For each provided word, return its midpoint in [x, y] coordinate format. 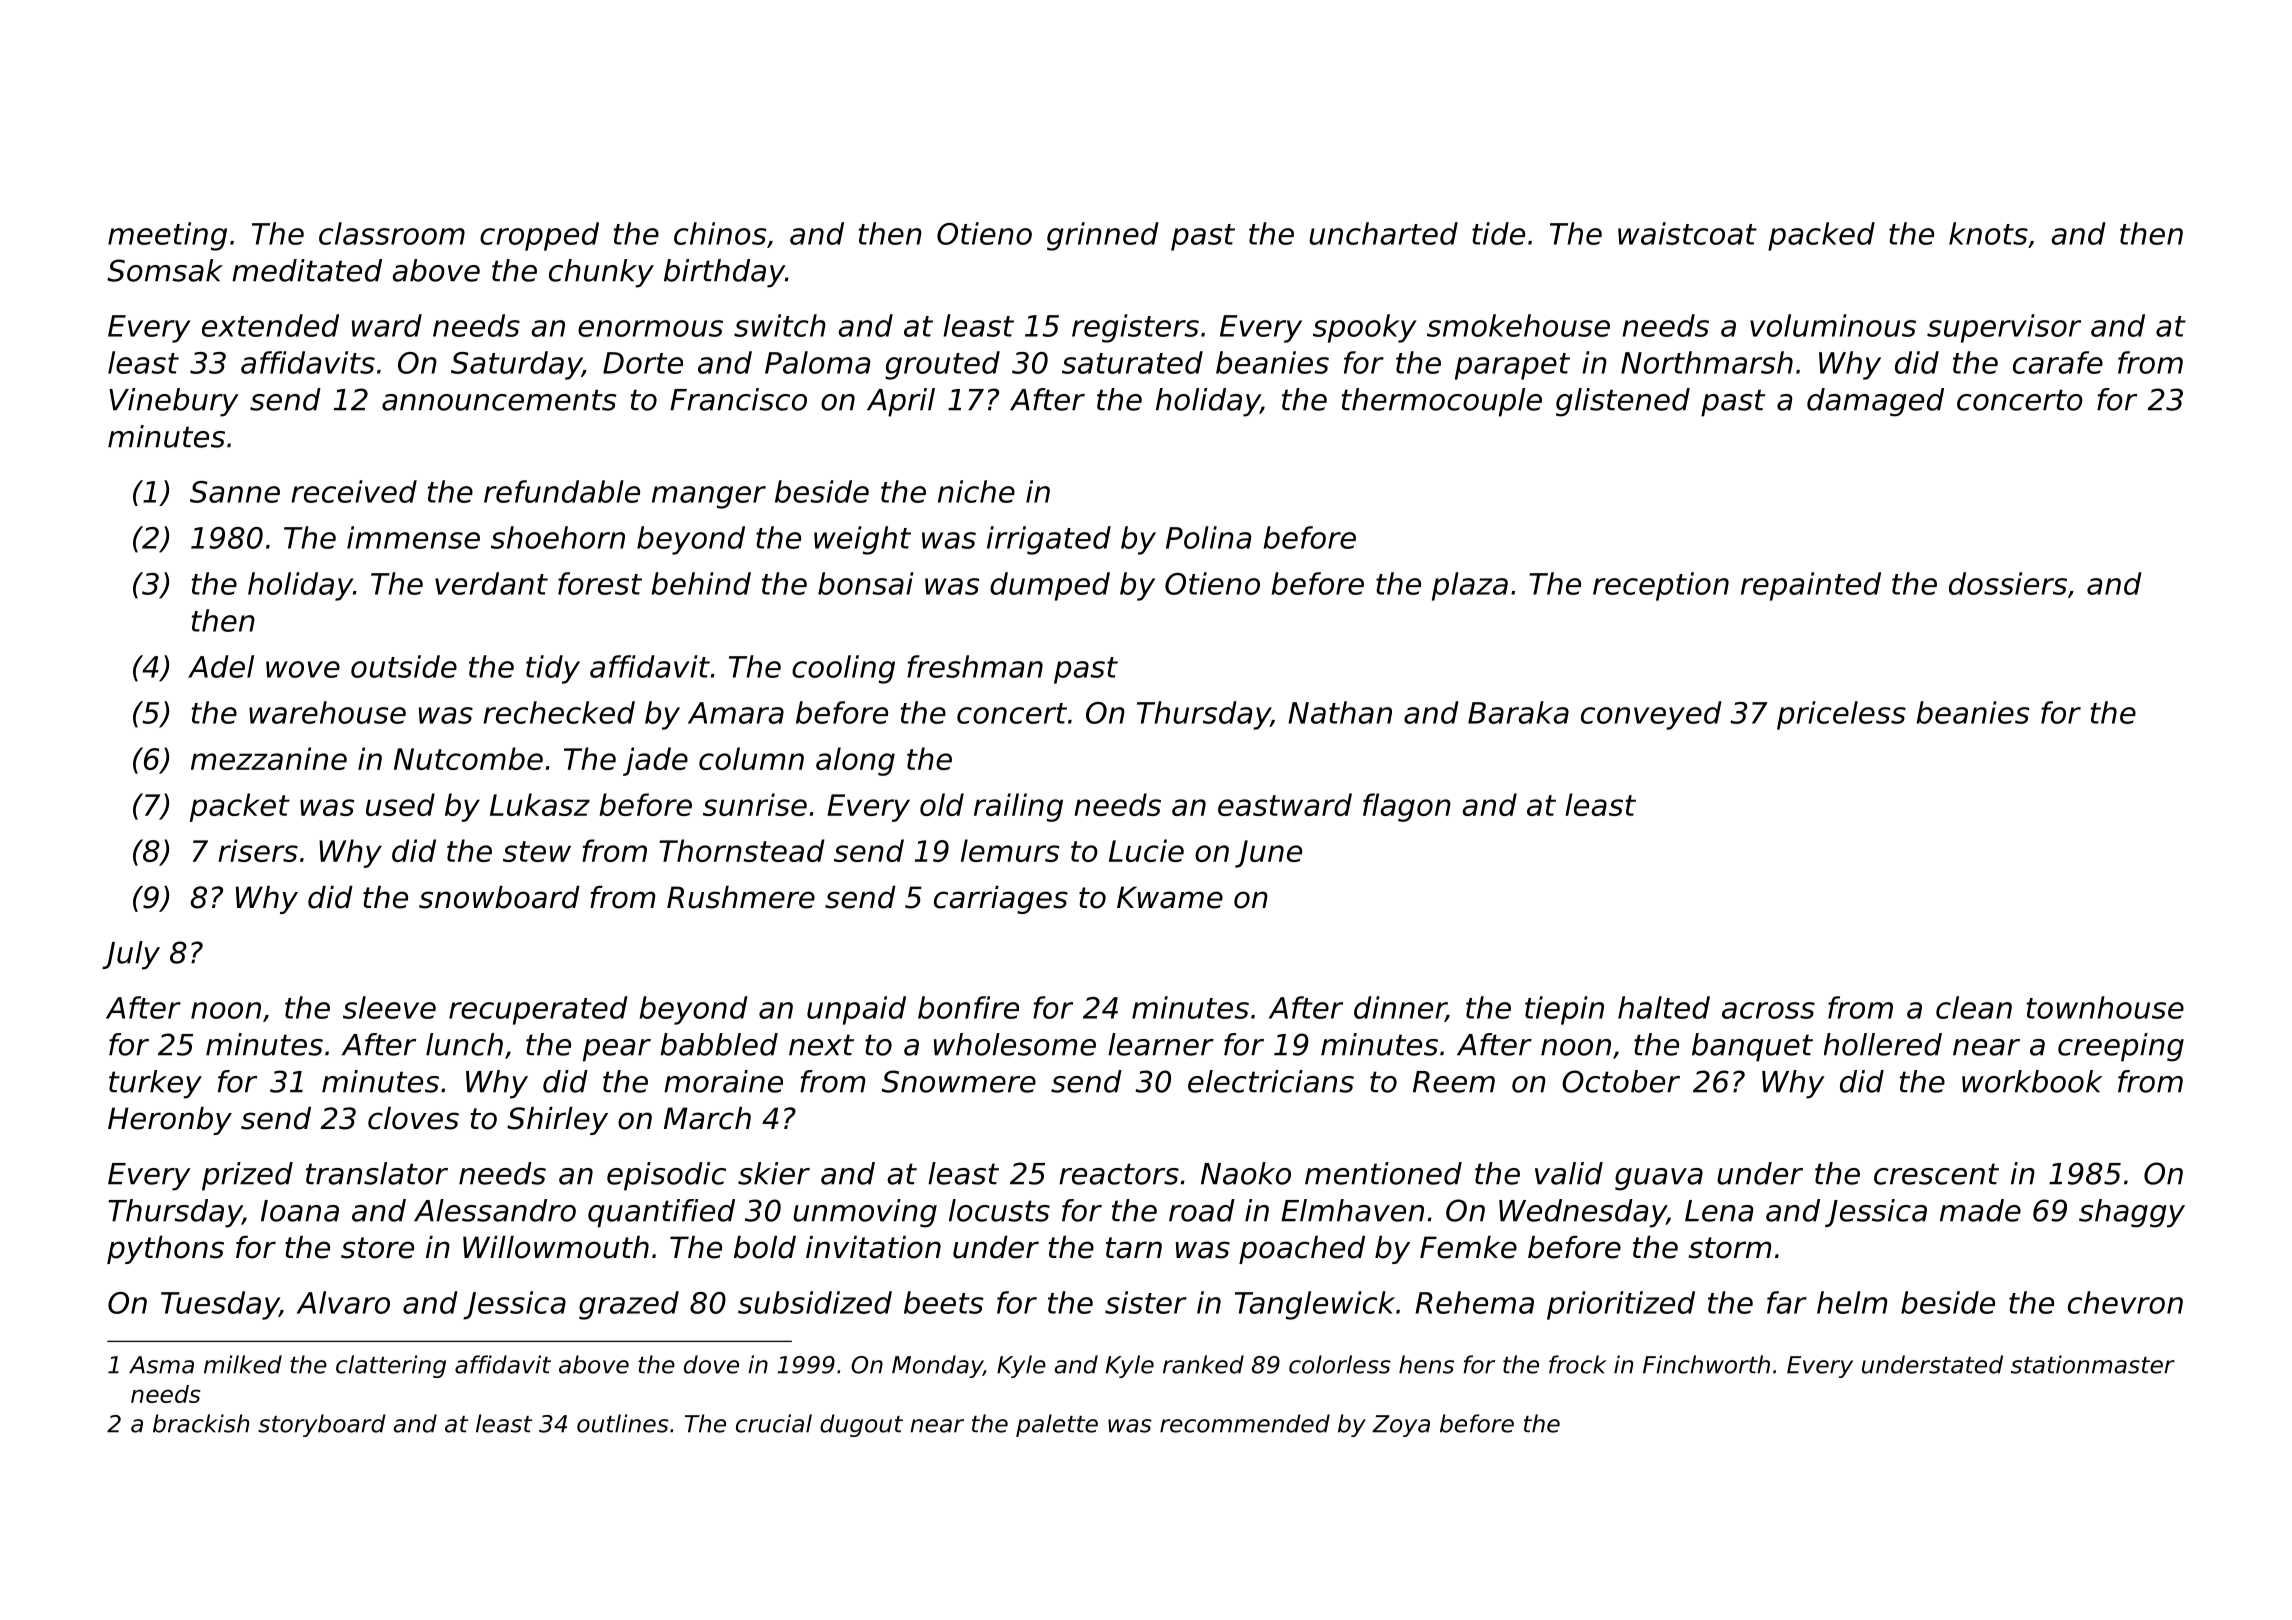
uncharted [1383, 233]
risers [258, 850]
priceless [1841, 715]
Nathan [1340, 712]
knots [1988, 233]
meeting [167, 236]
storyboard [322, 1425]
